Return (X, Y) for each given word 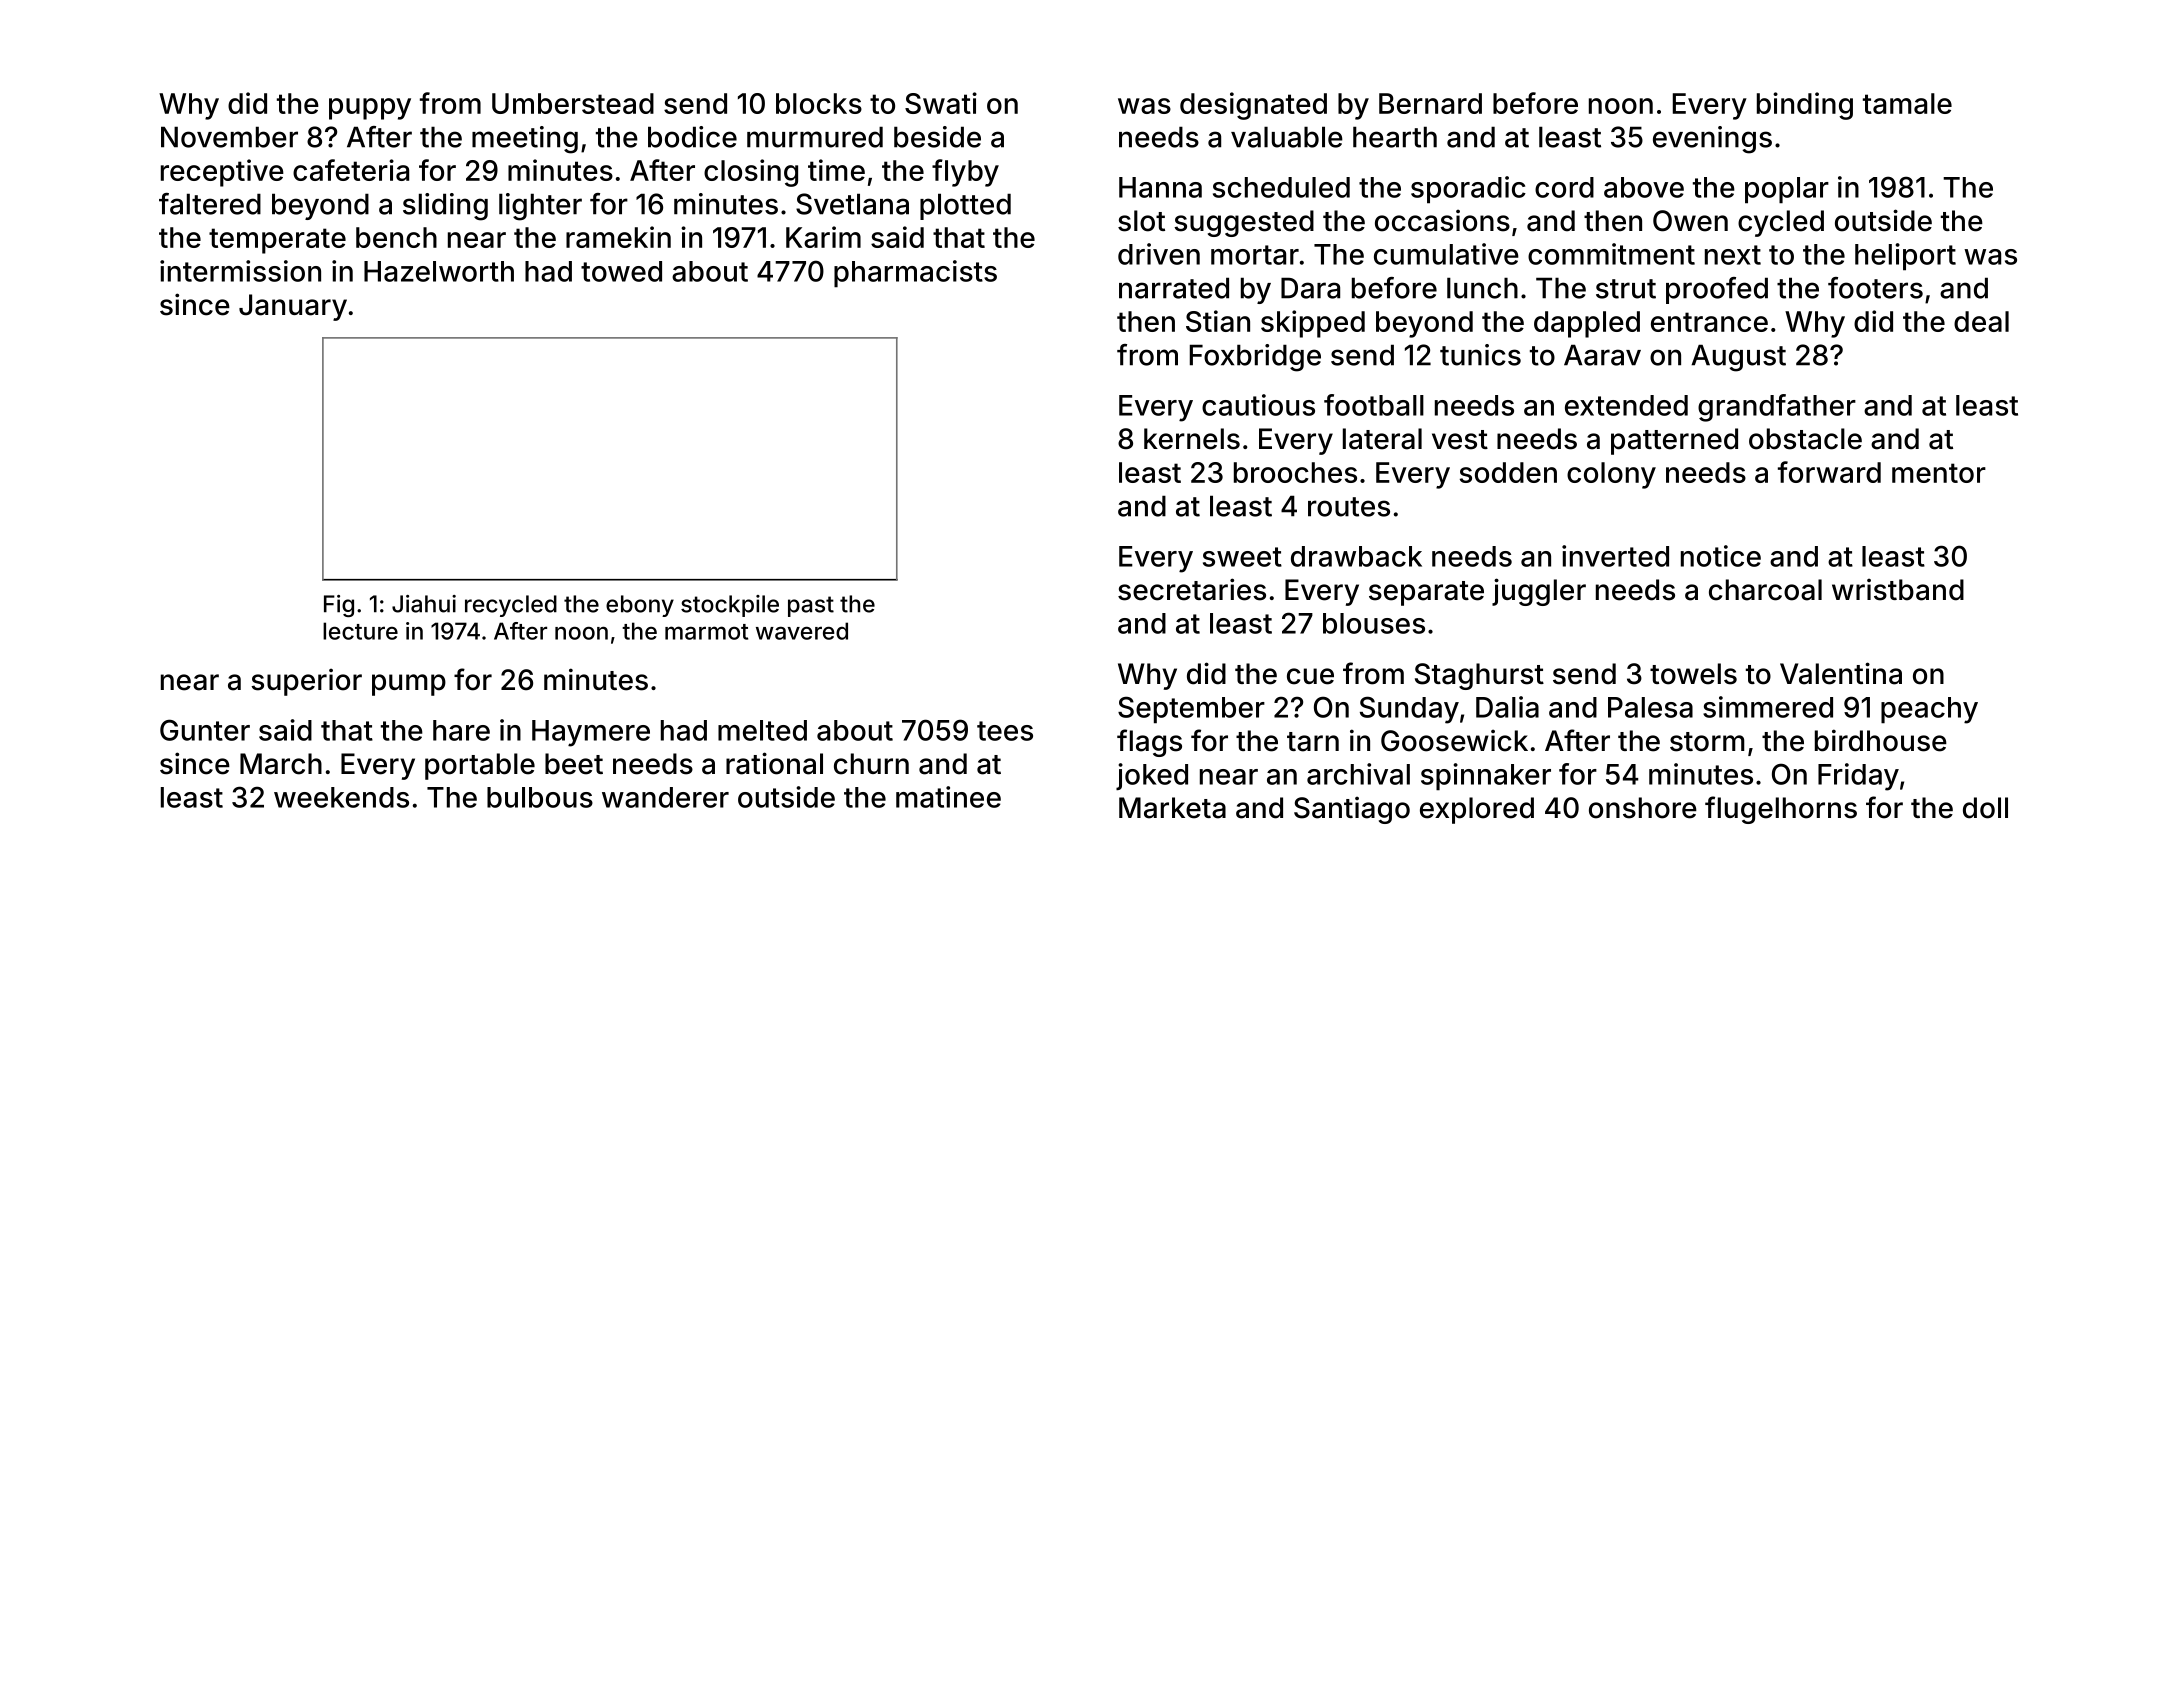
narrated (1174, 288)
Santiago (1352, 810)
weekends (341, 797)
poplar (1787, 190)
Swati (941, 103)
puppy (370, 109)
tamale (1907, 103)
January (293, 307)
